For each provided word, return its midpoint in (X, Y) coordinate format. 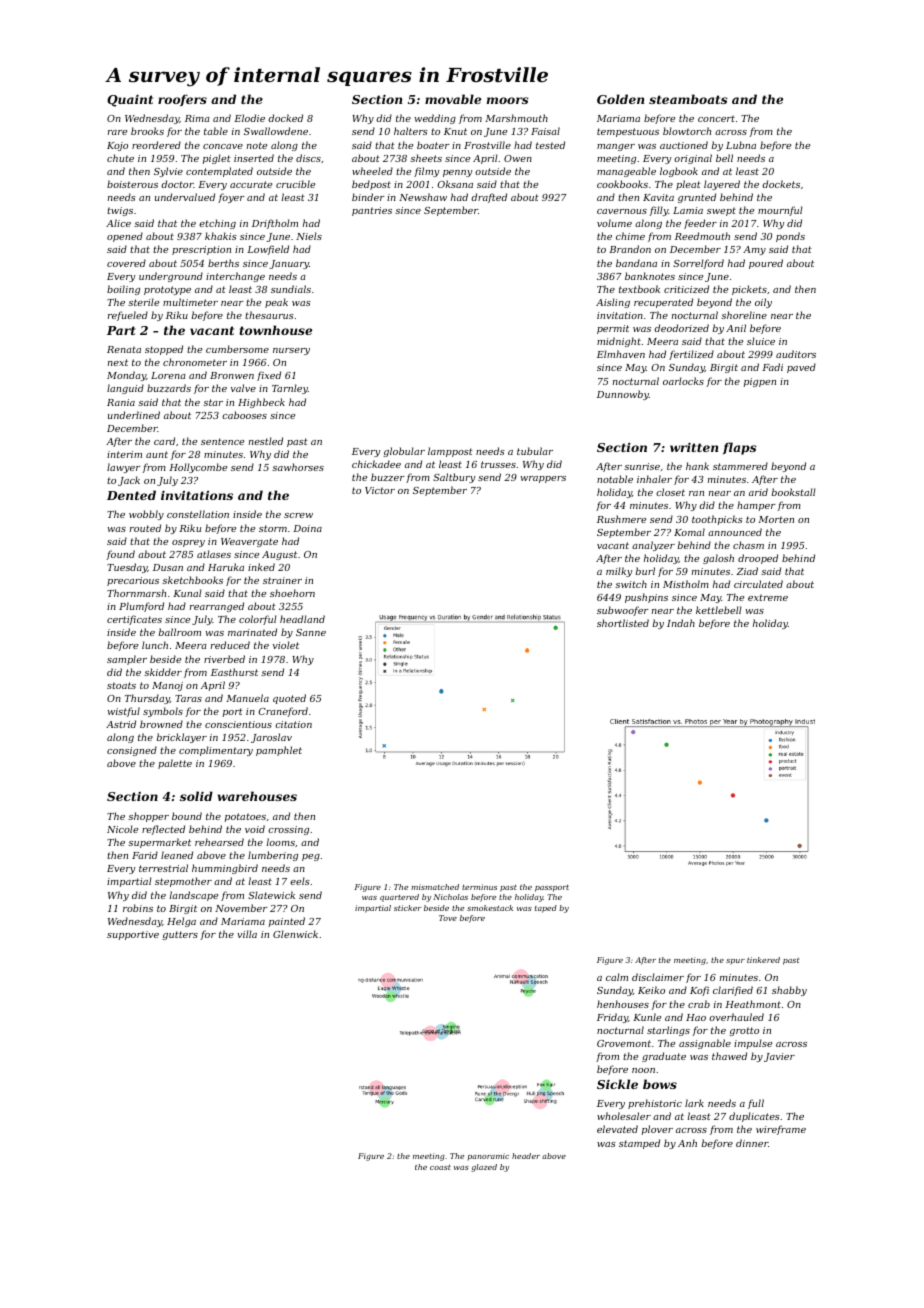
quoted (289, 699)
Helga (181, 922)
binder (368, 197)
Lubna (741, 145)
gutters (180, 935)
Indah (681, 623)
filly (658, 211)
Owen (518, 158)
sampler (127, 660)
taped (546, 909)
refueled (128, 316)
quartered (399, 898)
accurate (251, 184)
